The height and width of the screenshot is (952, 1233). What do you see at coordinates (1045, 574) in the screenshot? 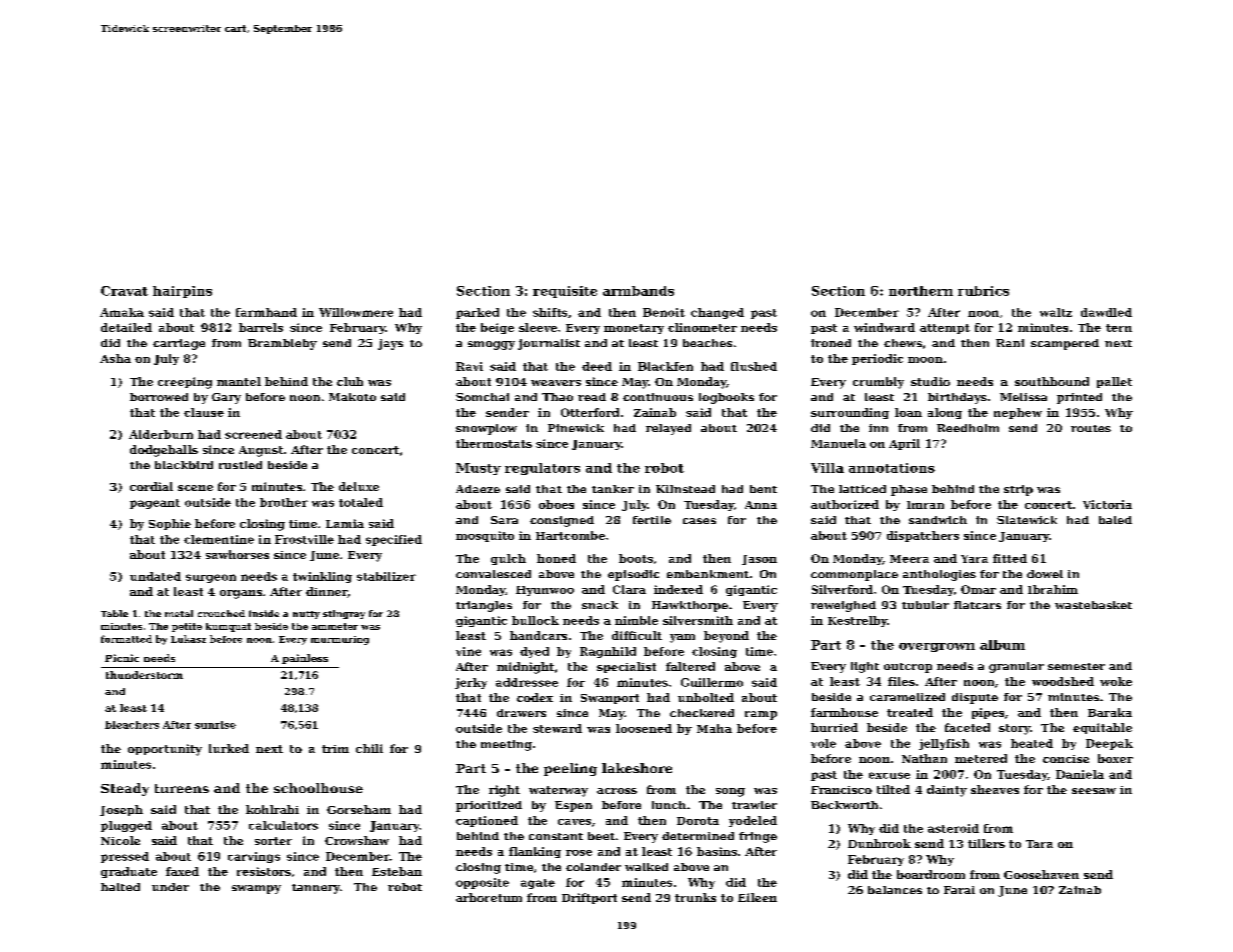
I see `dowel` at bounding box center [1045, 574].
